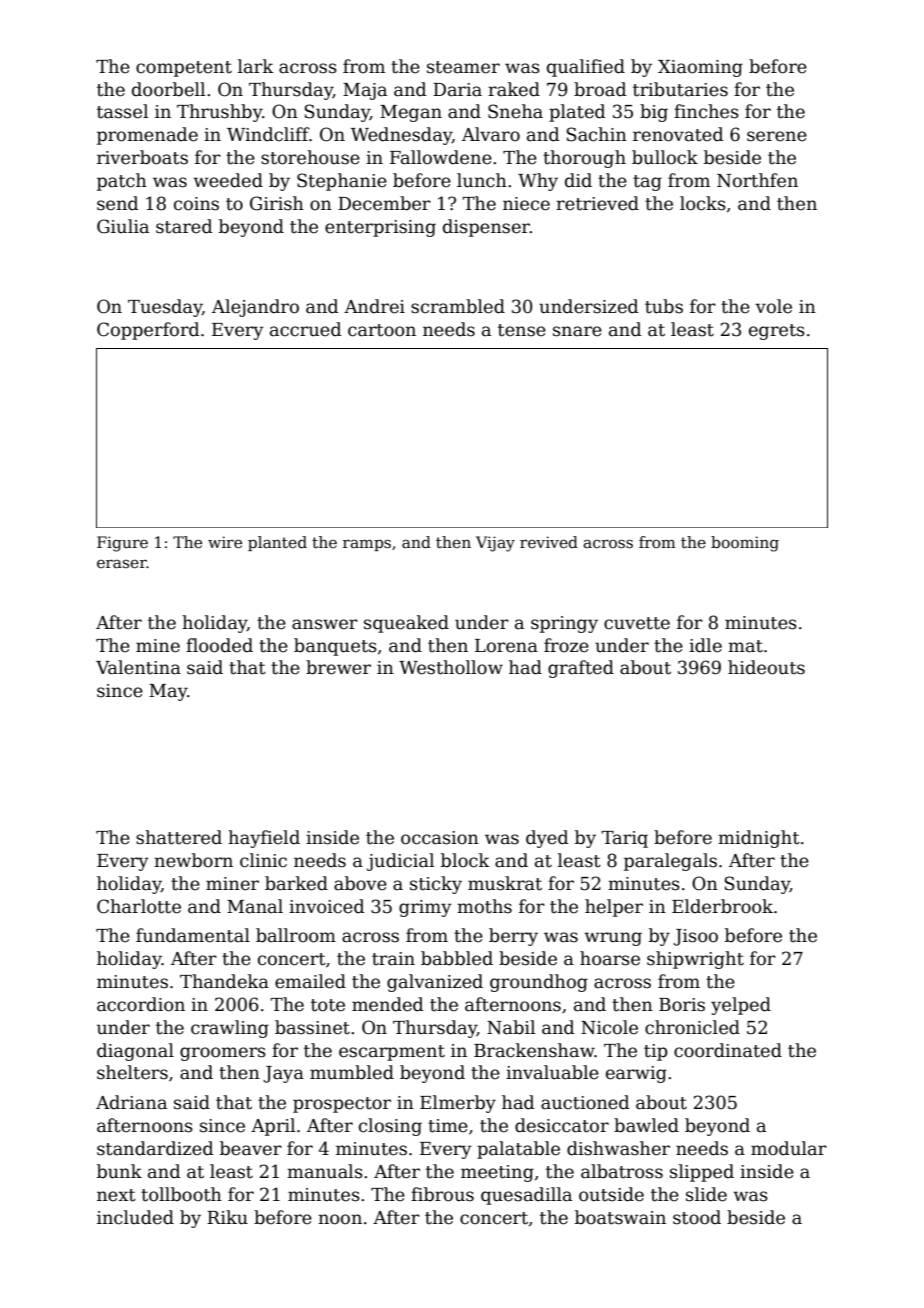  I want to click on vole, so click(773, 306).
